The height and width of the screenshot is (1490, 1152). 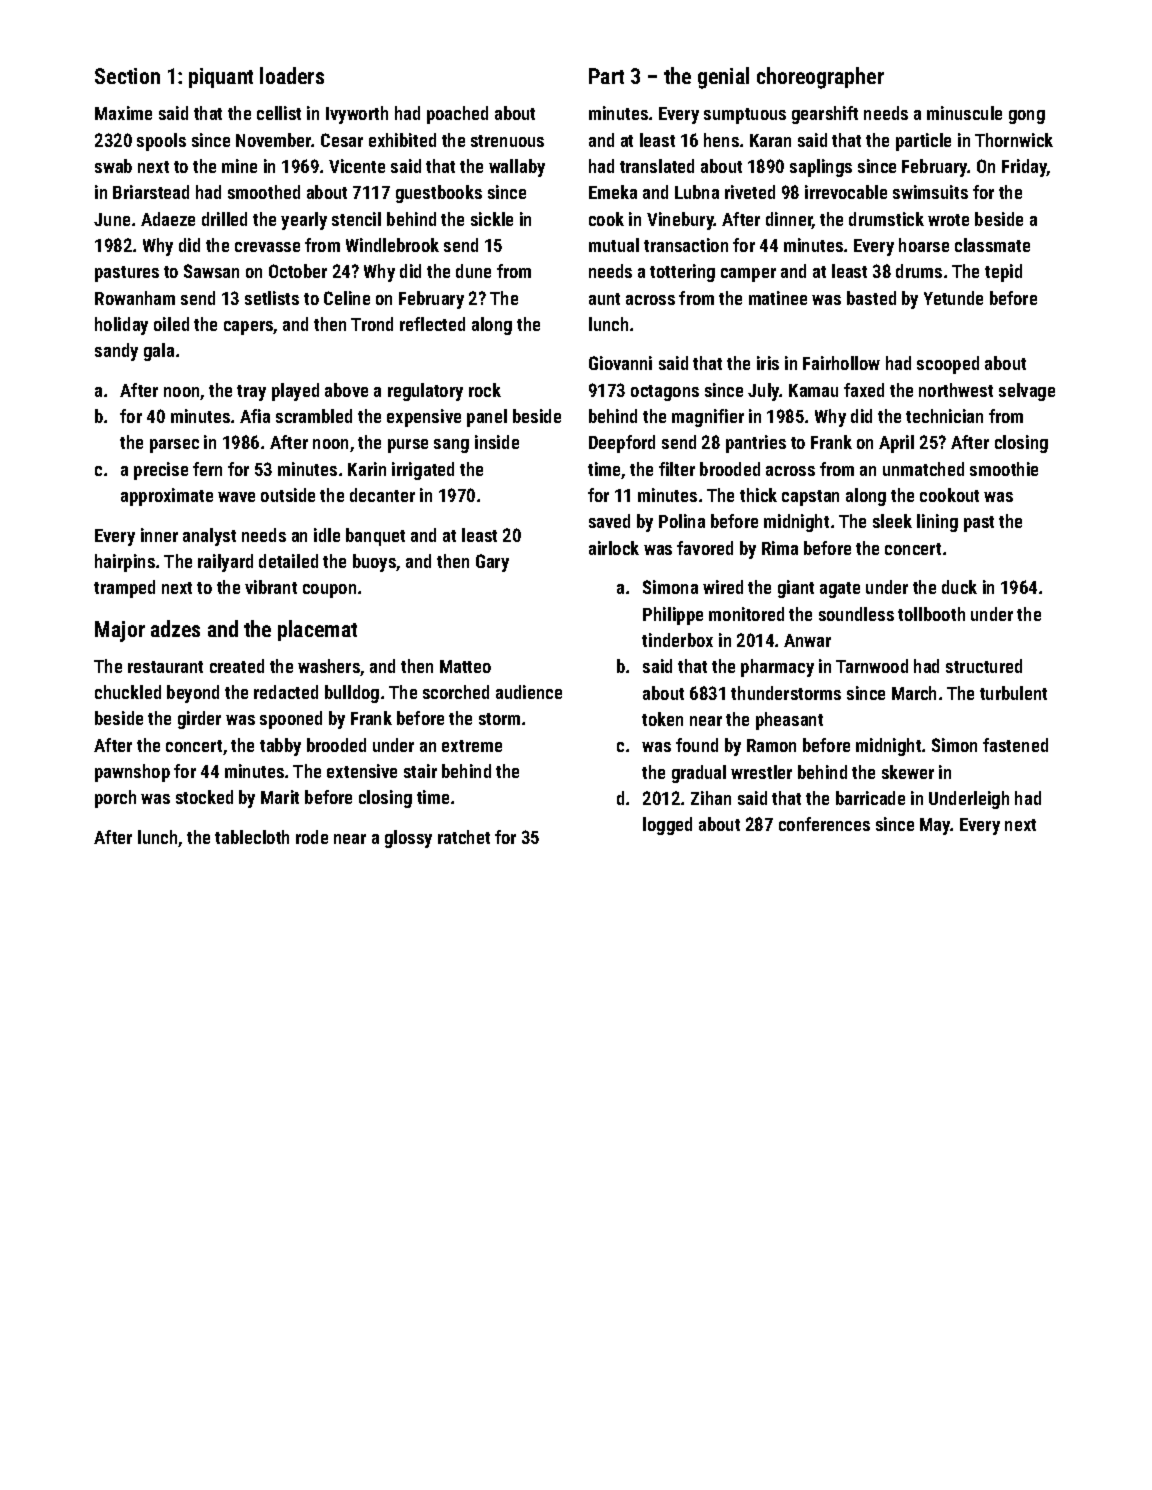 What do you see at coordinates (347, 298) in the screenshot?
I see `Celine` at bounding box center [347, 298].
